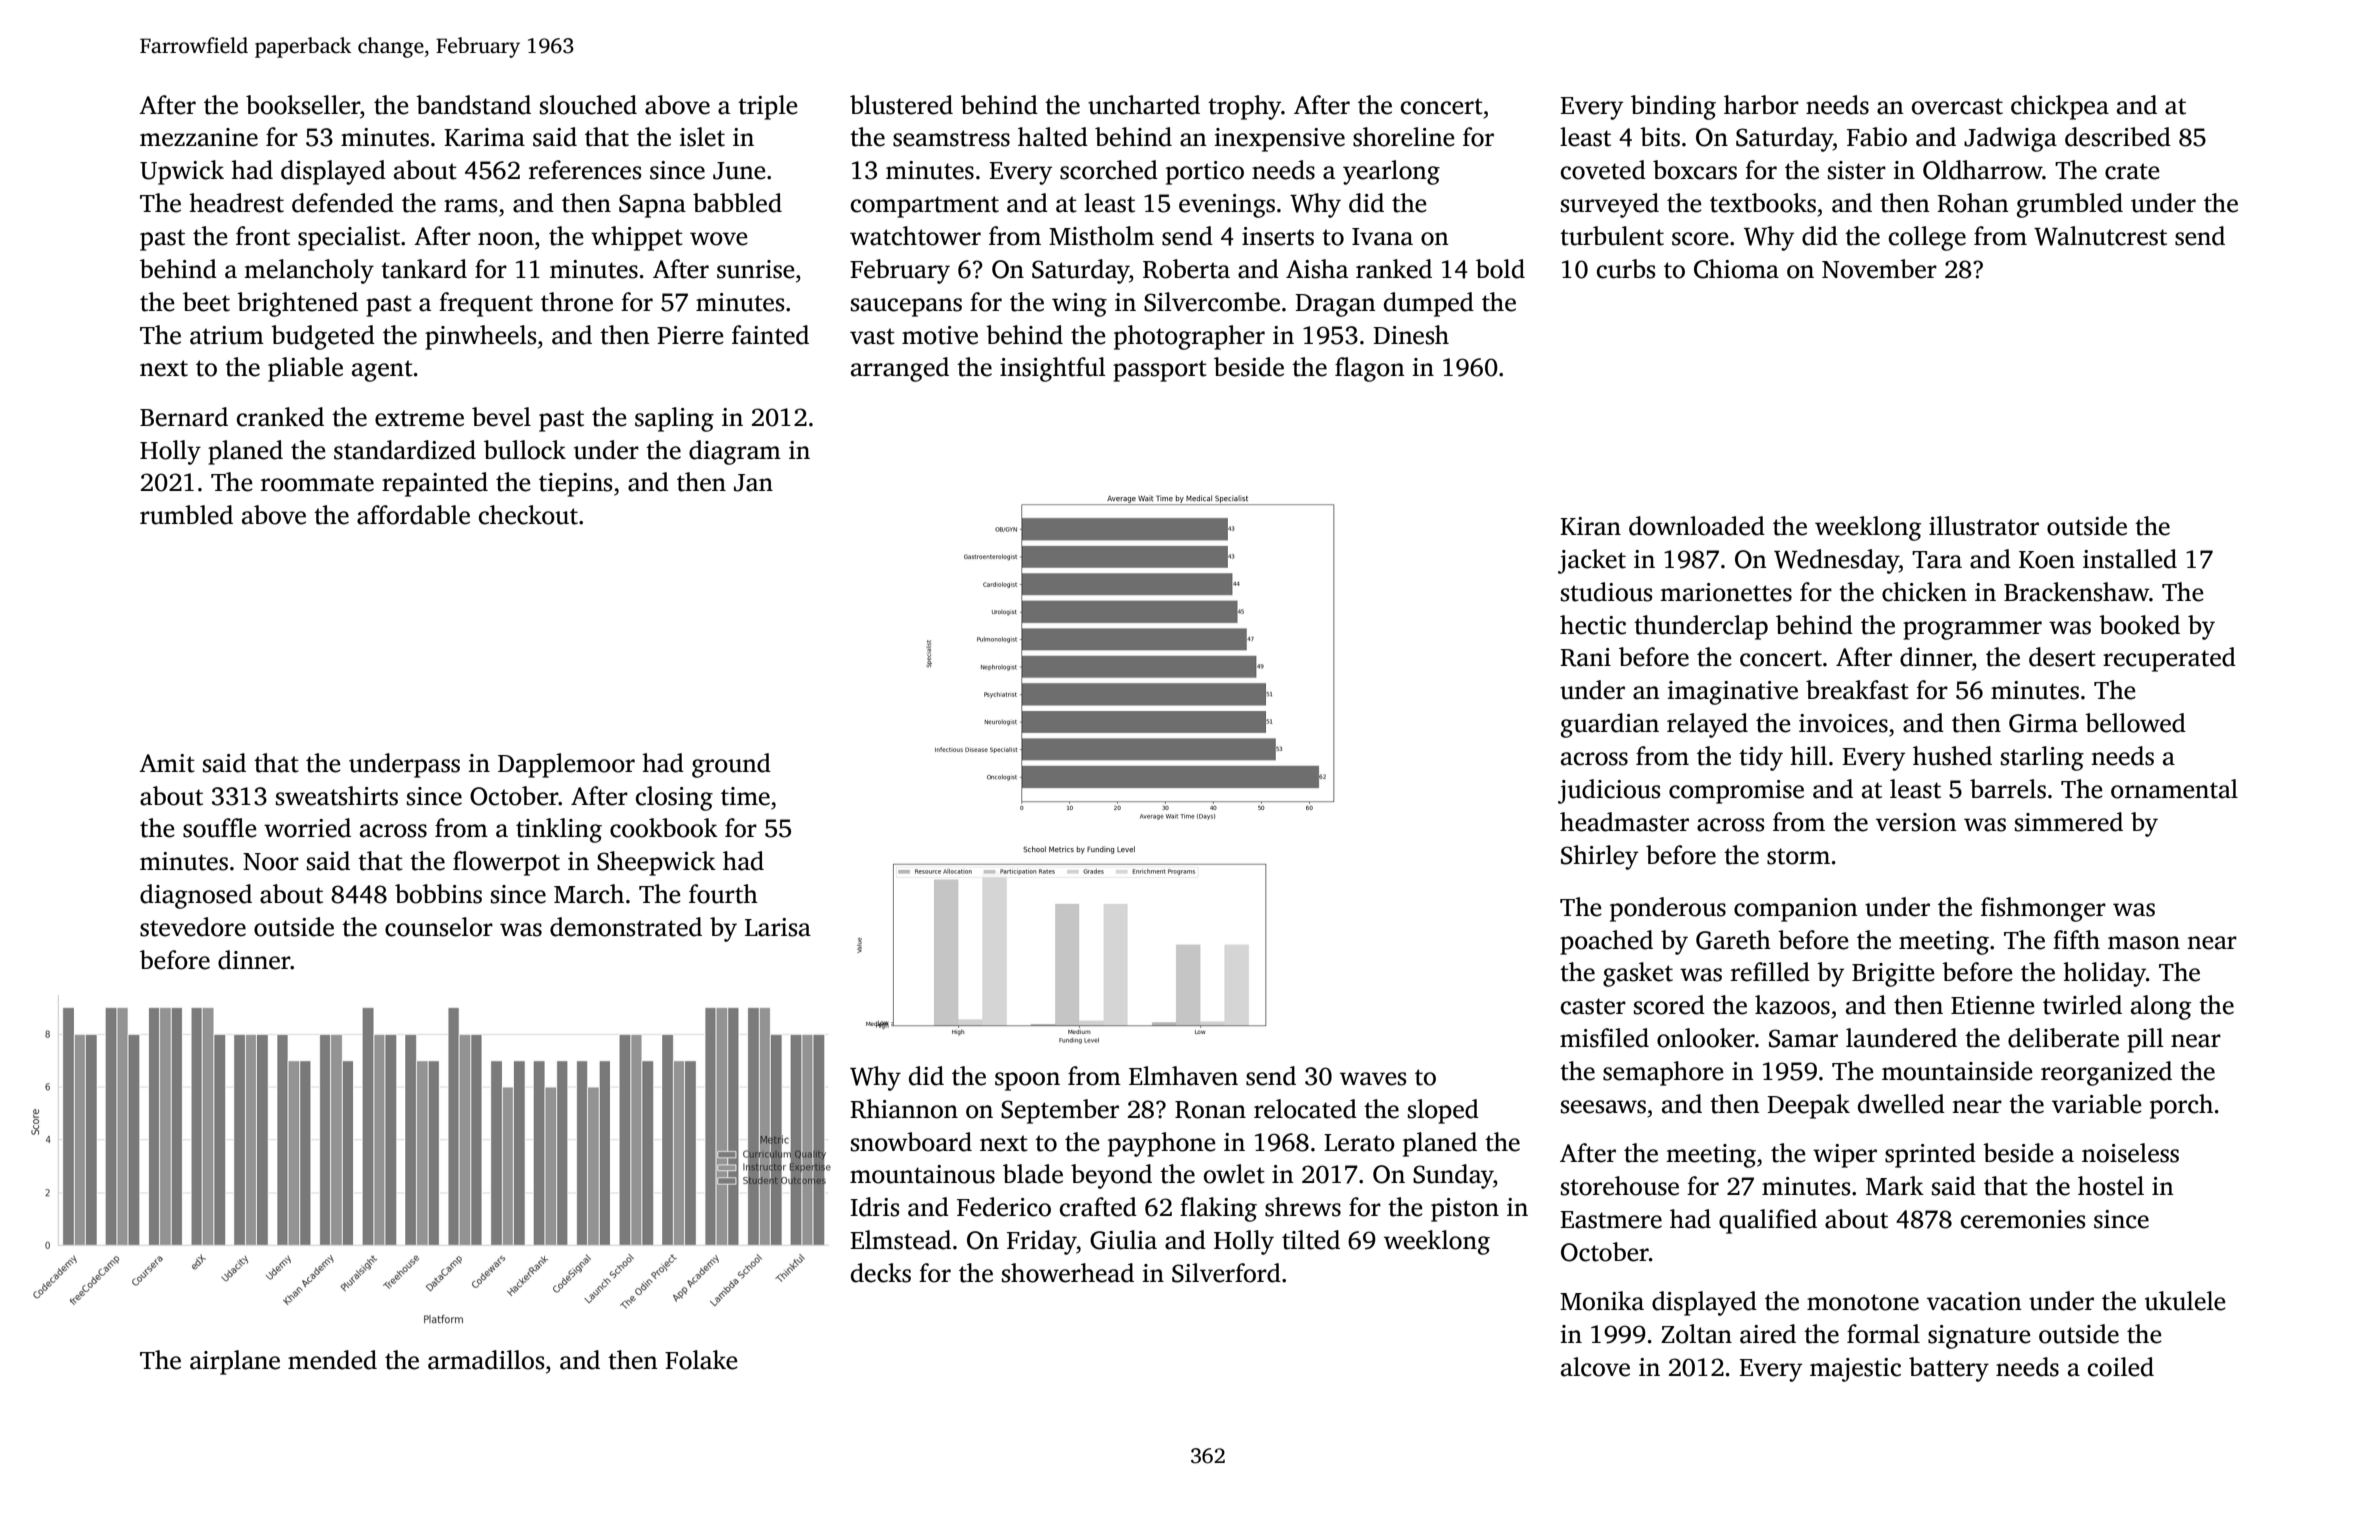  I want to click on Walnutcrest, so click(2100, 236).
